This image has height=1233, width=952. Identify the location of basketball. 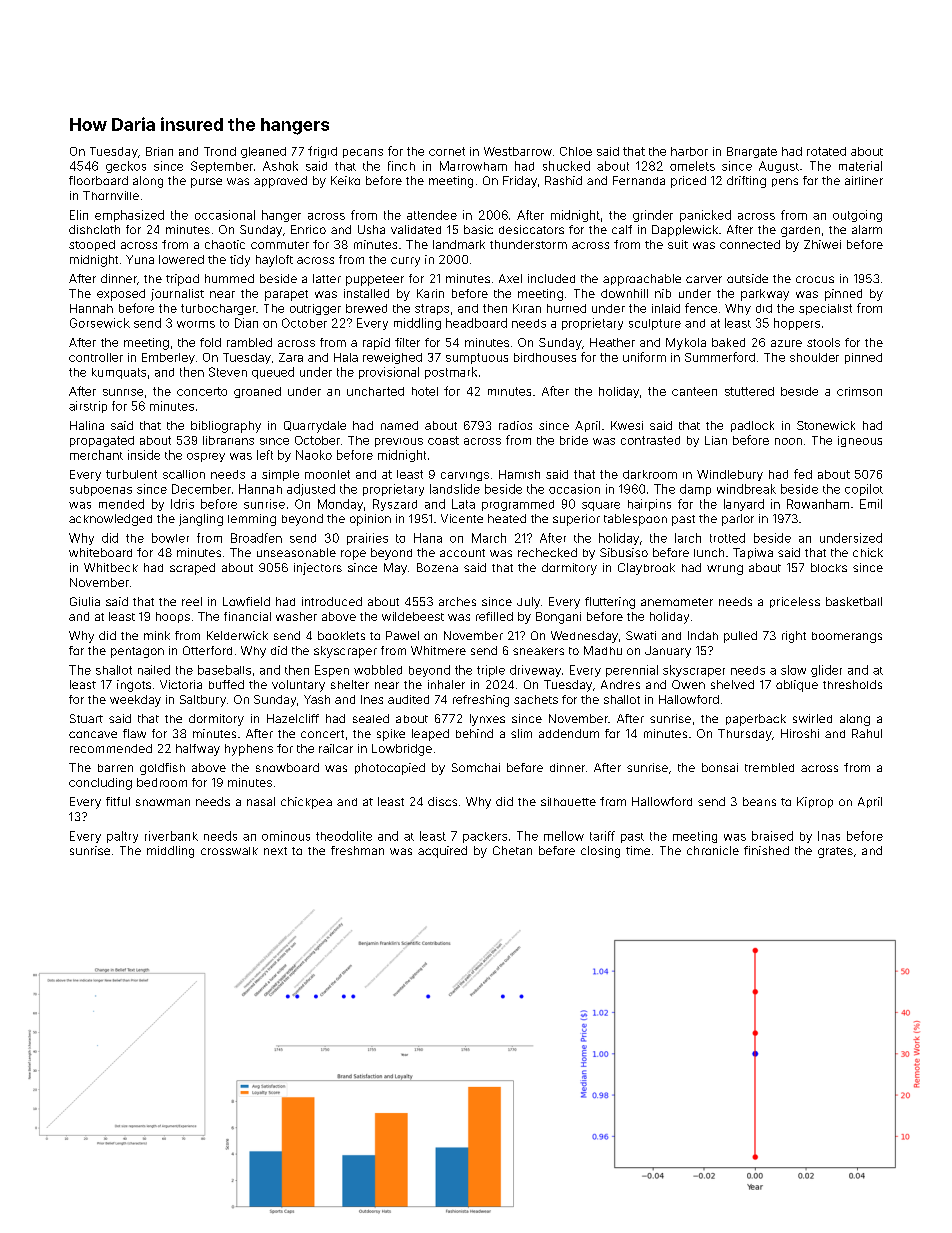
(854, 601).
